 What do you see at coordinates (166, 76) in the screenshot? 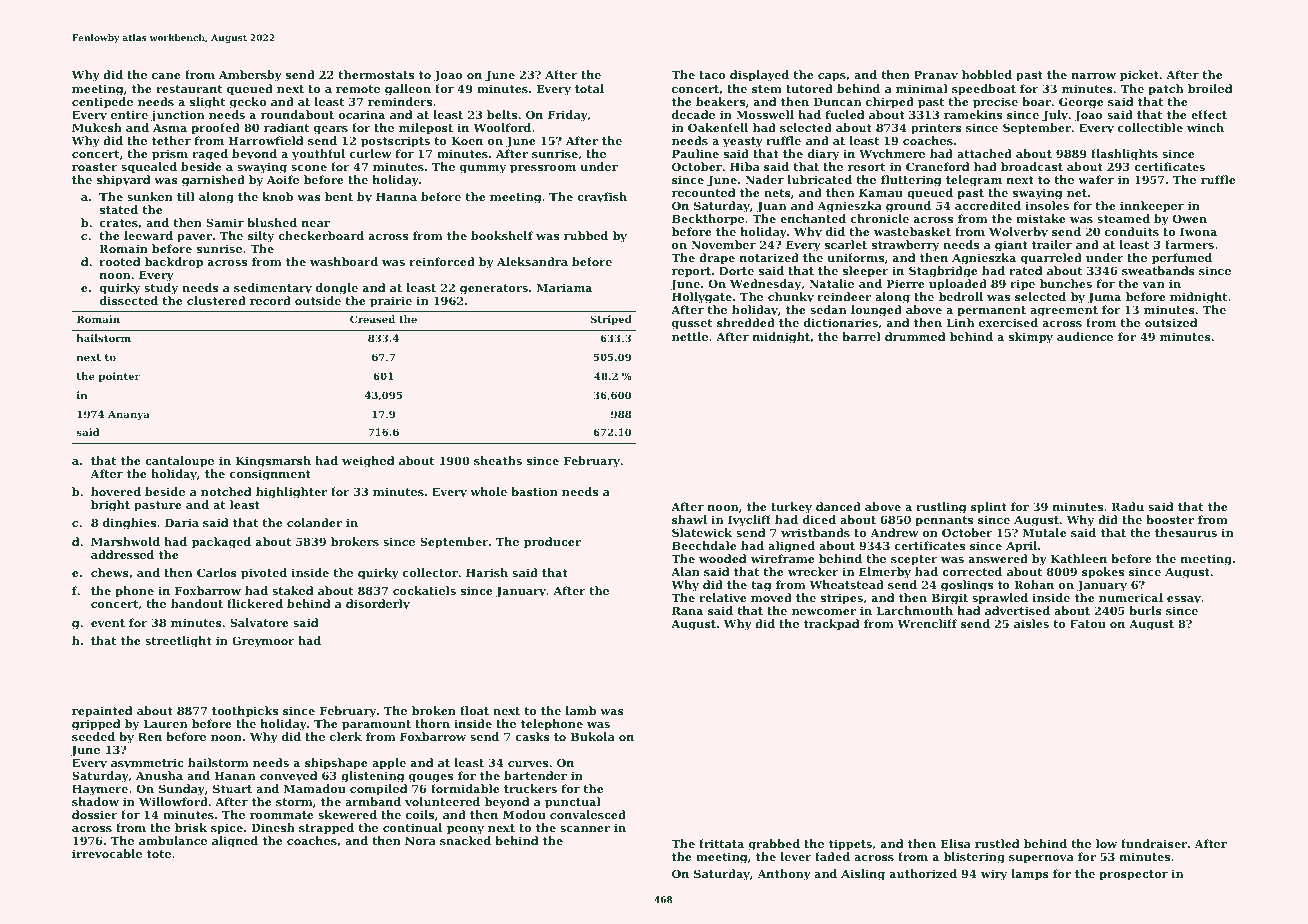
I see `cane` at bounding box center [166, 76].
